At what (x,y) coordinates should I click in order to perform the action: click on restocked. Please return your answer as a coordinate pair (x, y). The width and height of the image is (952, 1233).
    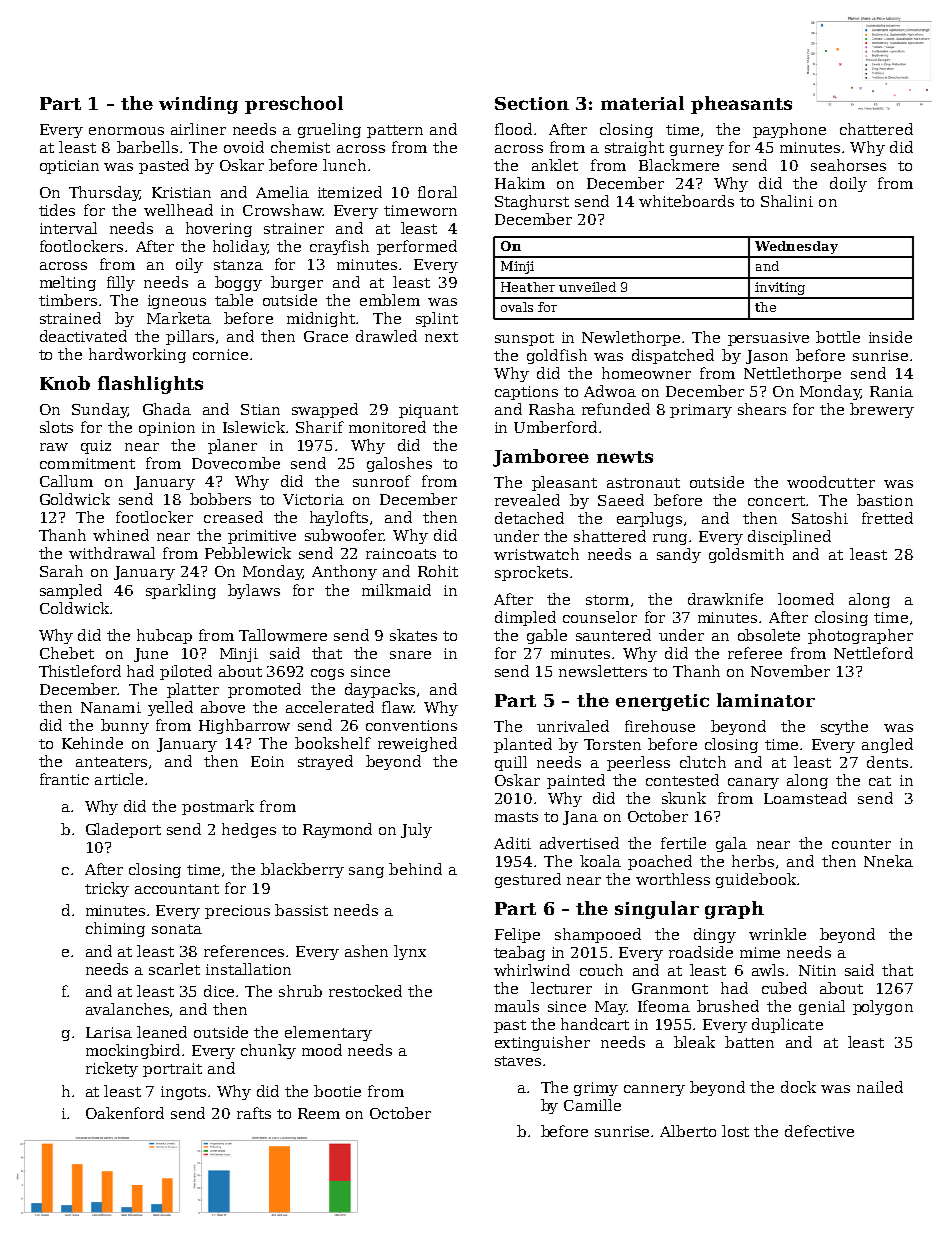
    Looking at the image, I should click on (365, 991).
